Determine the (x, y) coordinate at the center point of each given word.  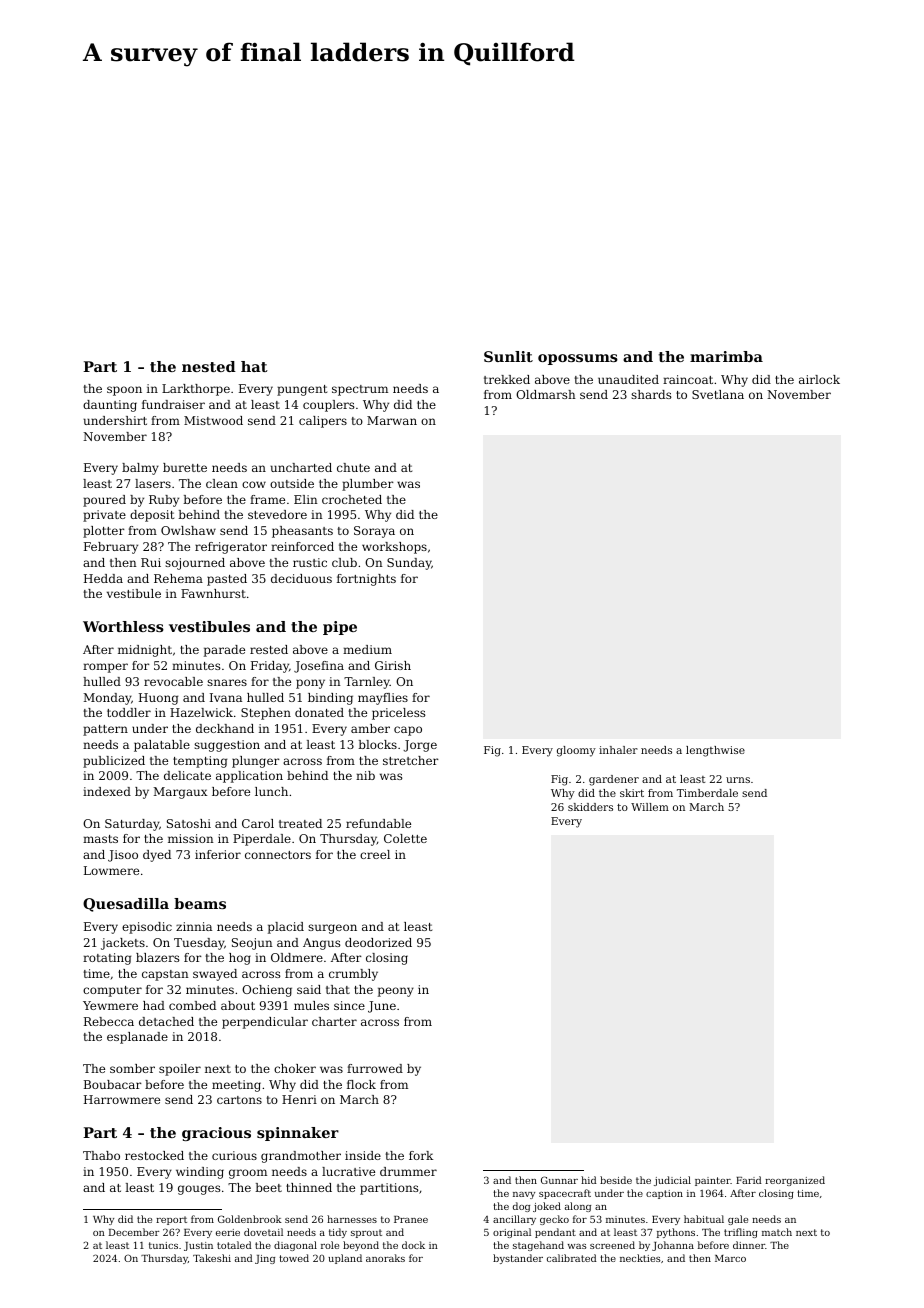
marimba (726, 356)
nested (209, 366)
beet (268, 1187)
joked (547, 1207)
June (382, 1007)
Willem (650, 807)
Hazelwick (201, 712)
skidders (590, 807)
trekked (507, 379)
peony (396, 992)
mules (311, 1005)
